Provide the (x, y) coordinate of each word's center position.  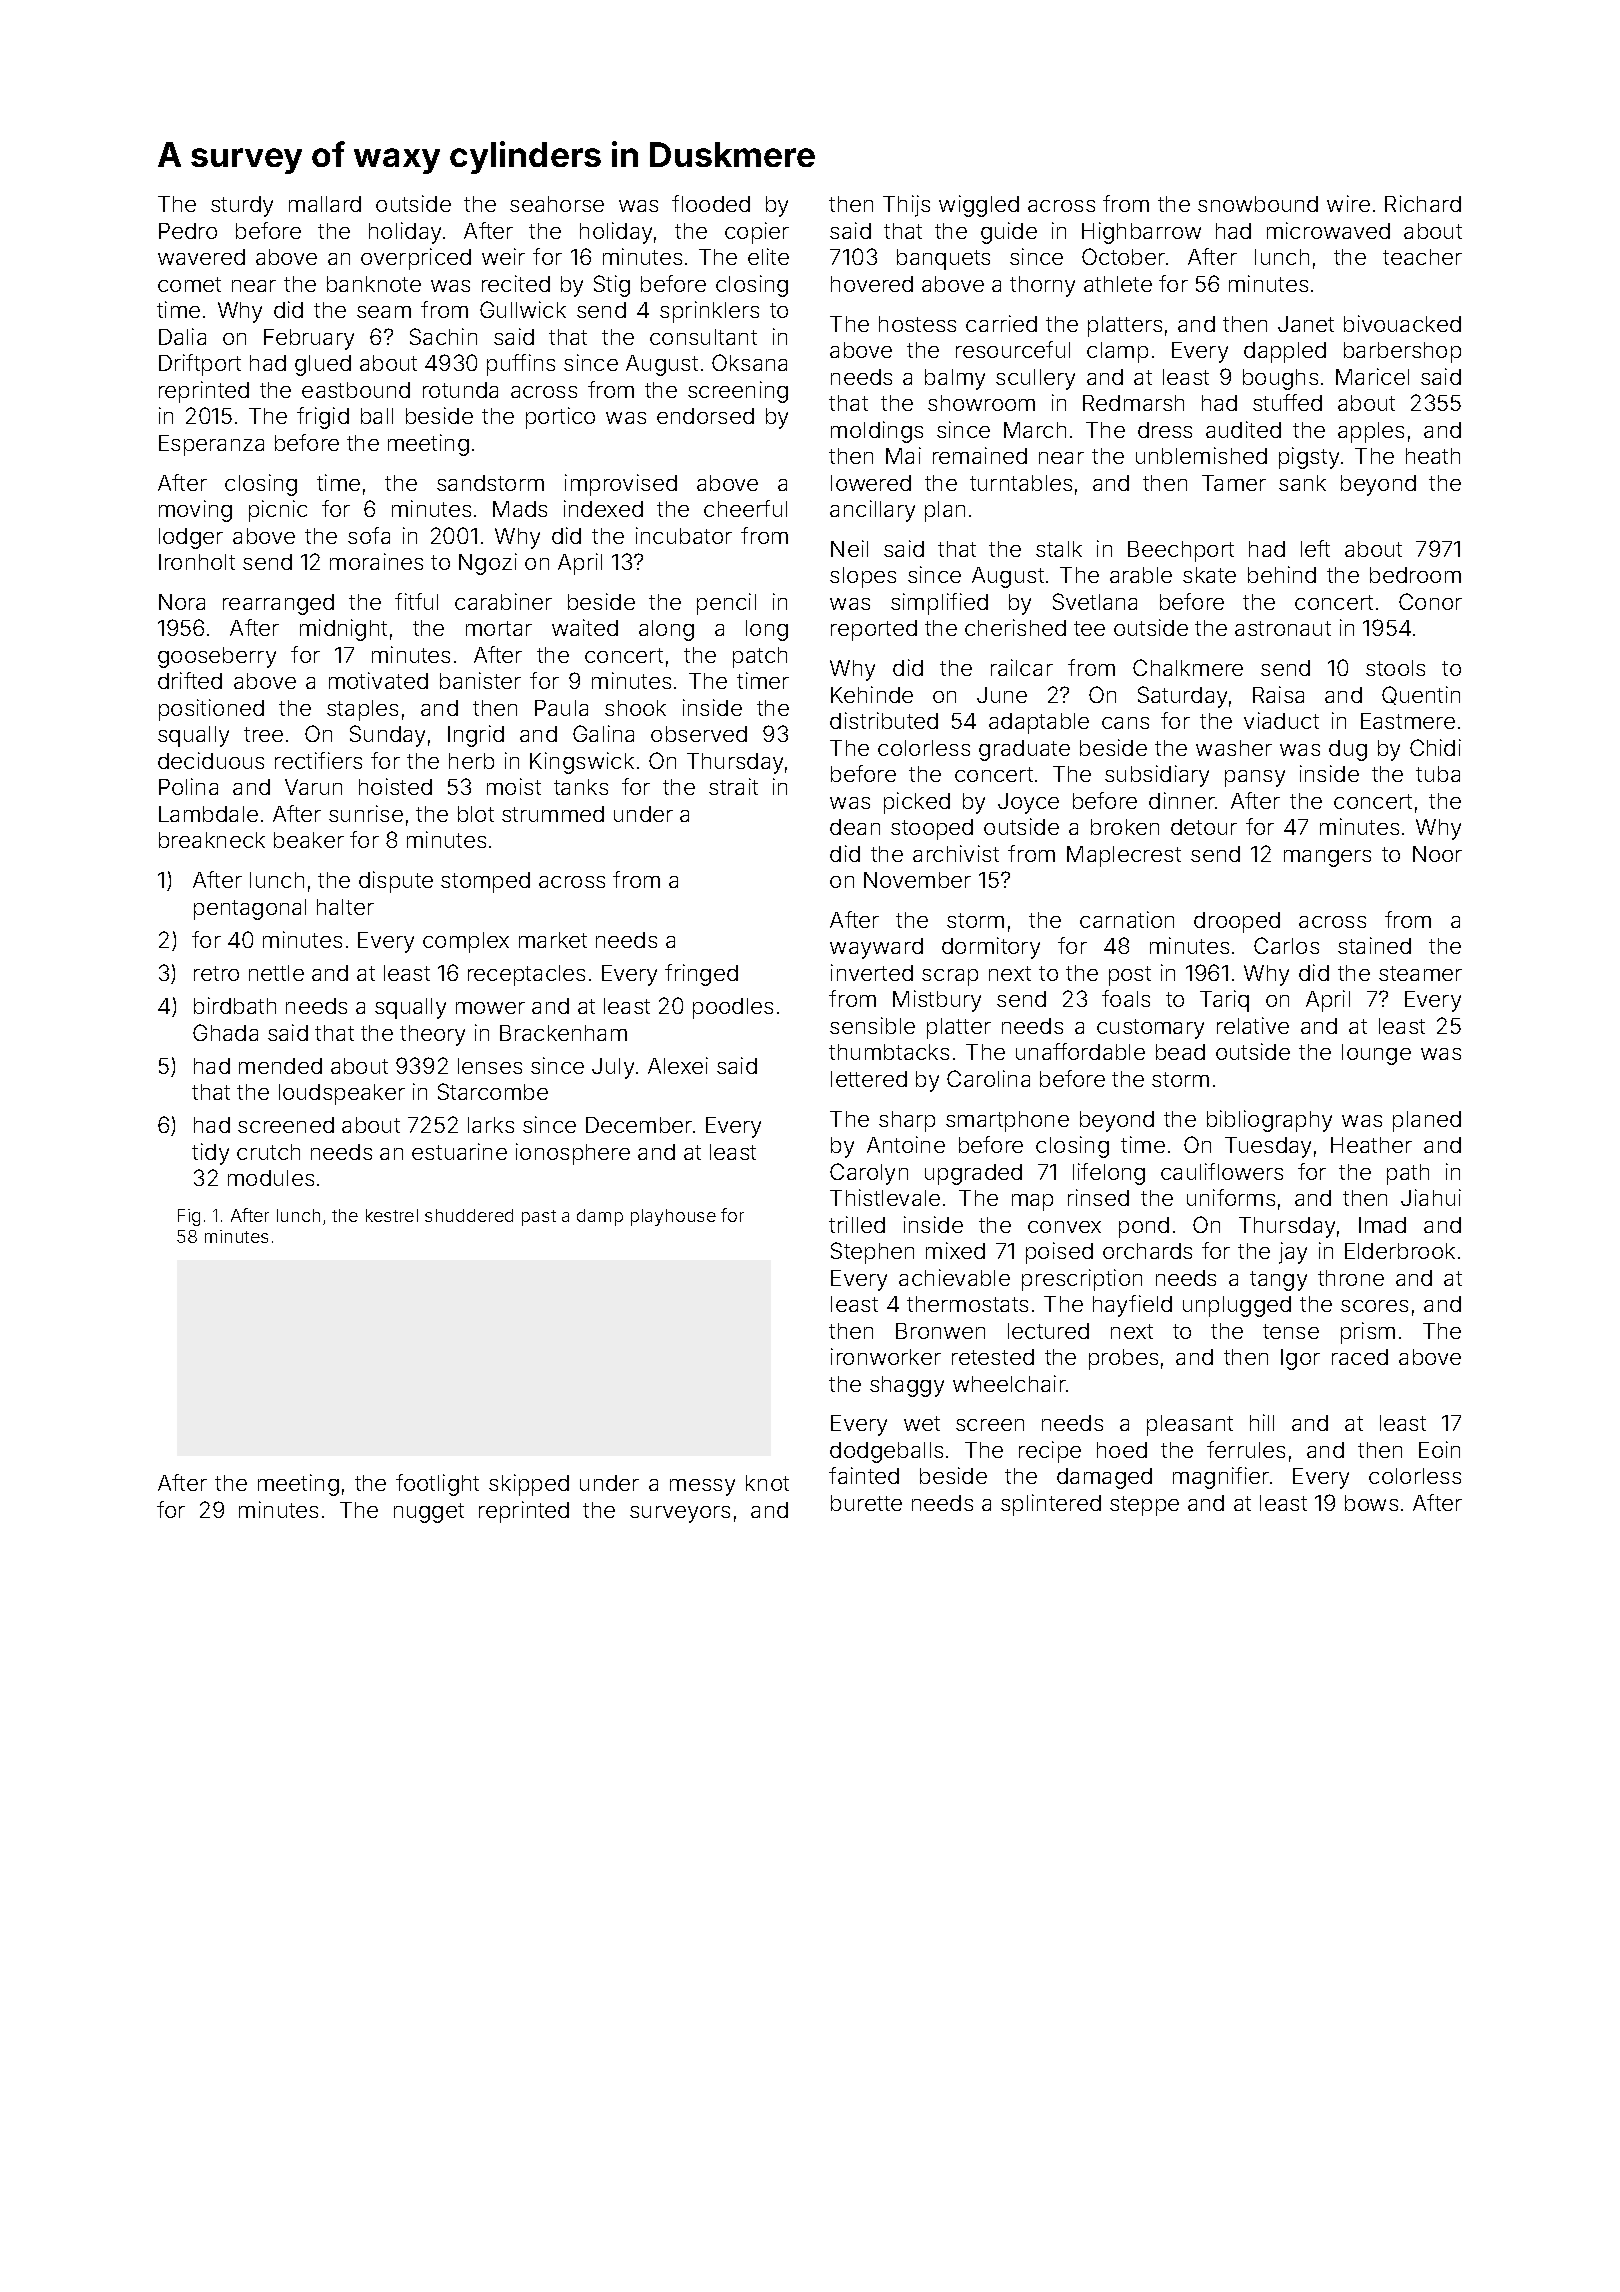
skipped (529, 1485)
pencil (726, 604)
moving (195, 511)
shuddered (469, 1215)
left (1315, 548)
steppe (1144, 1506)
